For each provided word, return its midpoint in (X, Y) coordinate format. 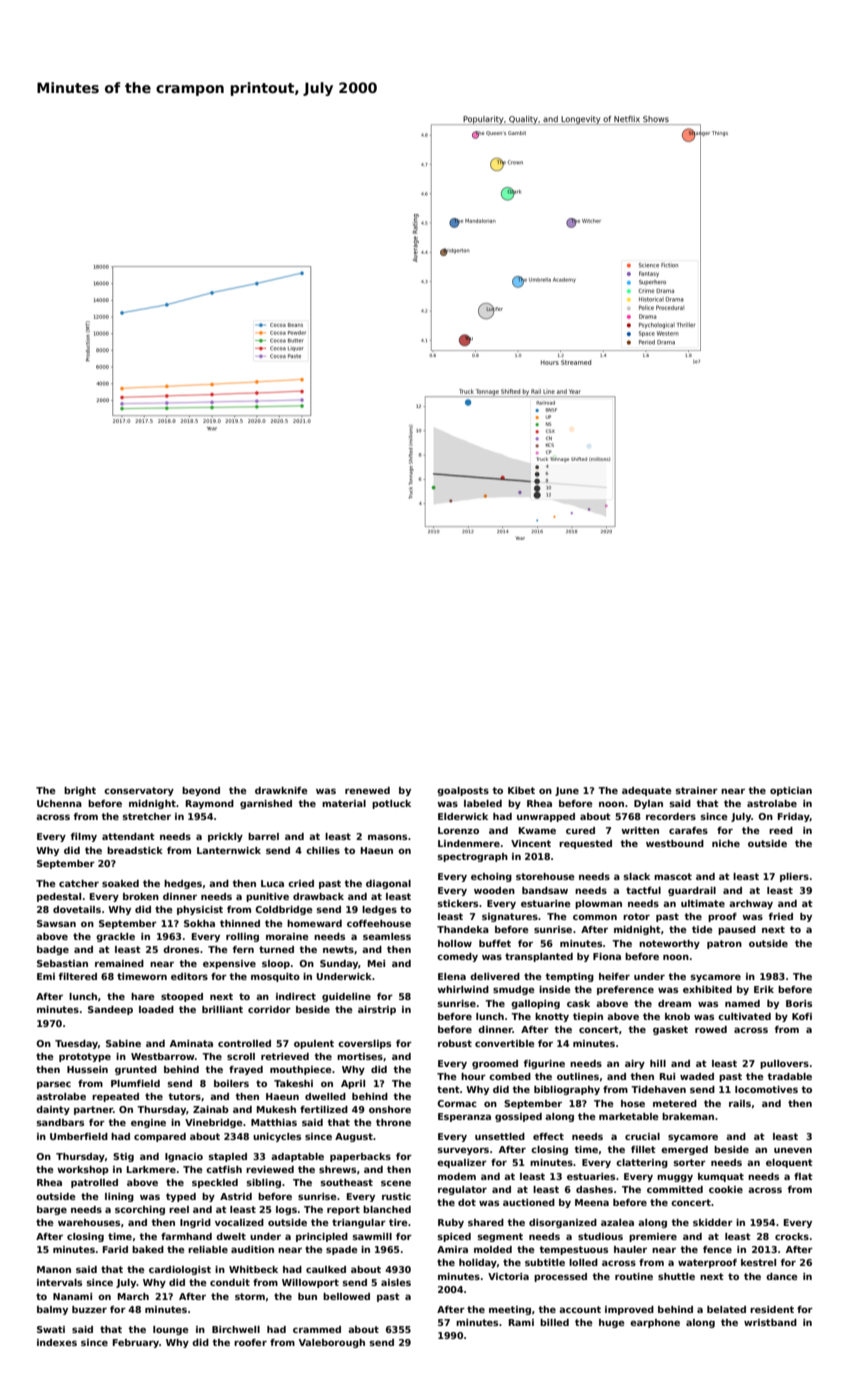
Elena (452, 976)
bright (80, 791)
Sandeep (110, 1010)
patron (724, 944)
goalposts (463, 791)
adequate (646, 791)
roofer (250, 1342)
